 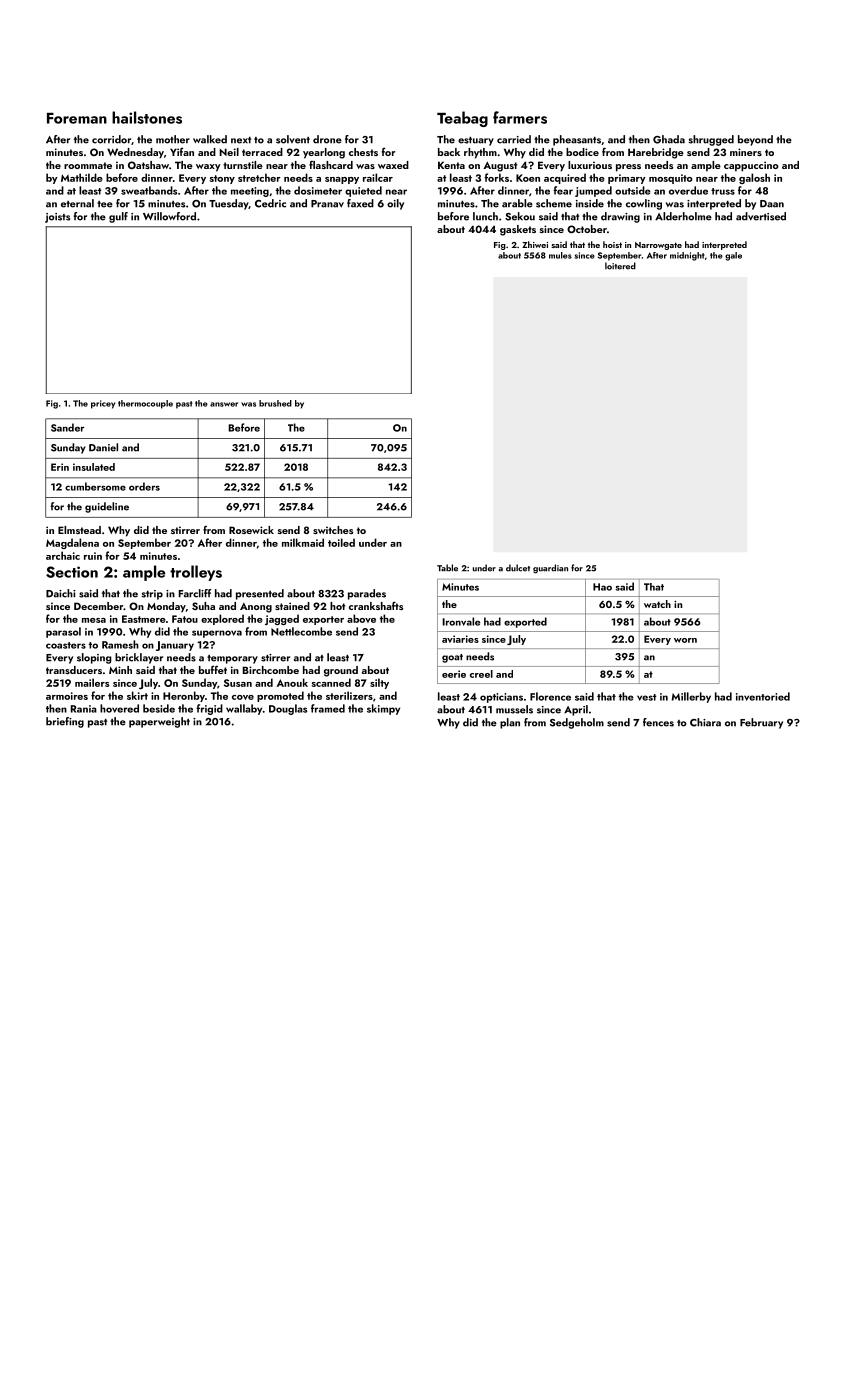 What do you see at coordinates (550, 569) in the page?
I see `guardian` at bounding box center [550, 569].
